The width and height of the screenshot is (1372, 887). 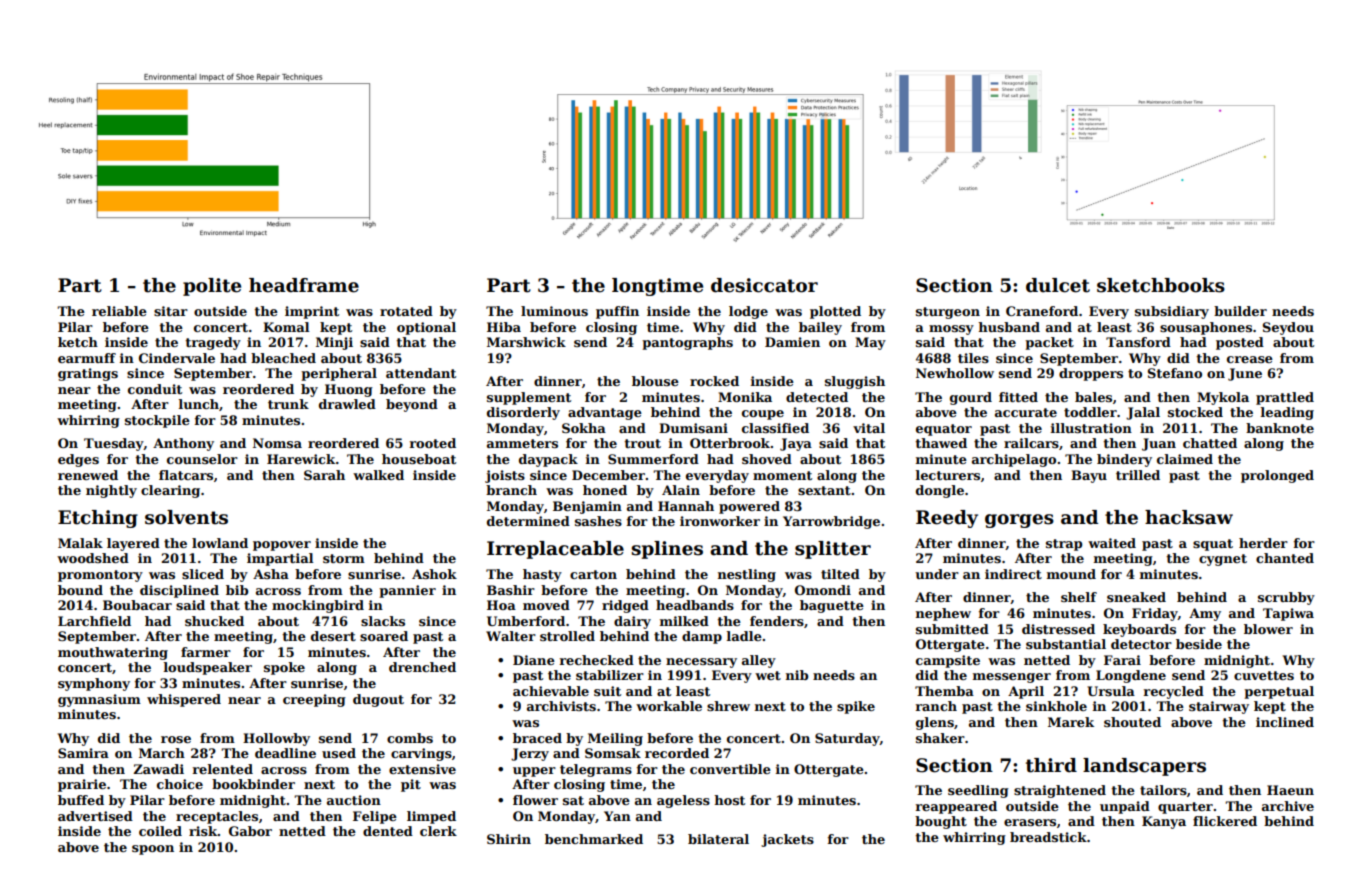 I want to click on Farai, so click(x=1122, y=660).
